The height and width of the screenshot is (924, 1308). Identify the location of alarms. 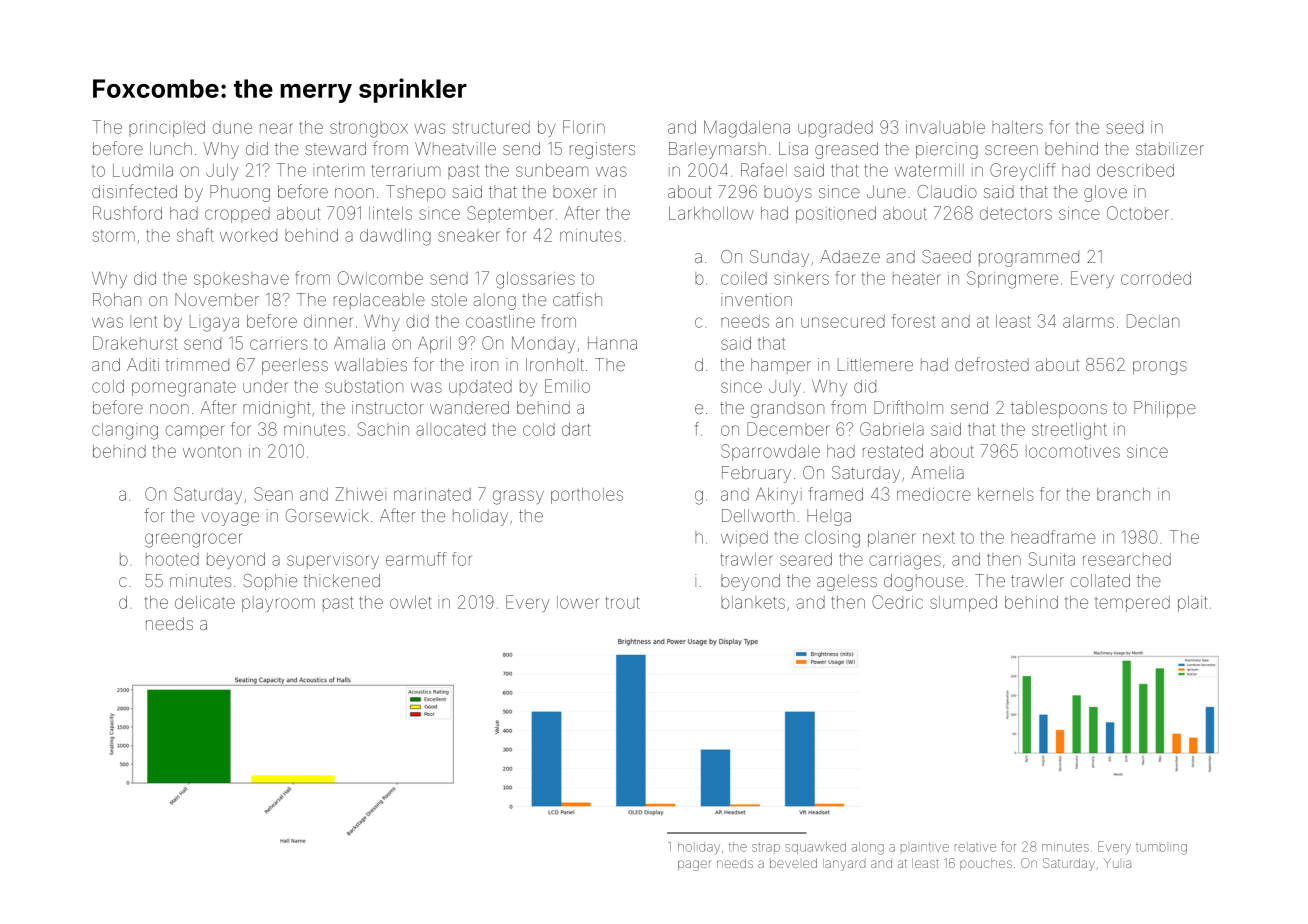
(1088, 321).
